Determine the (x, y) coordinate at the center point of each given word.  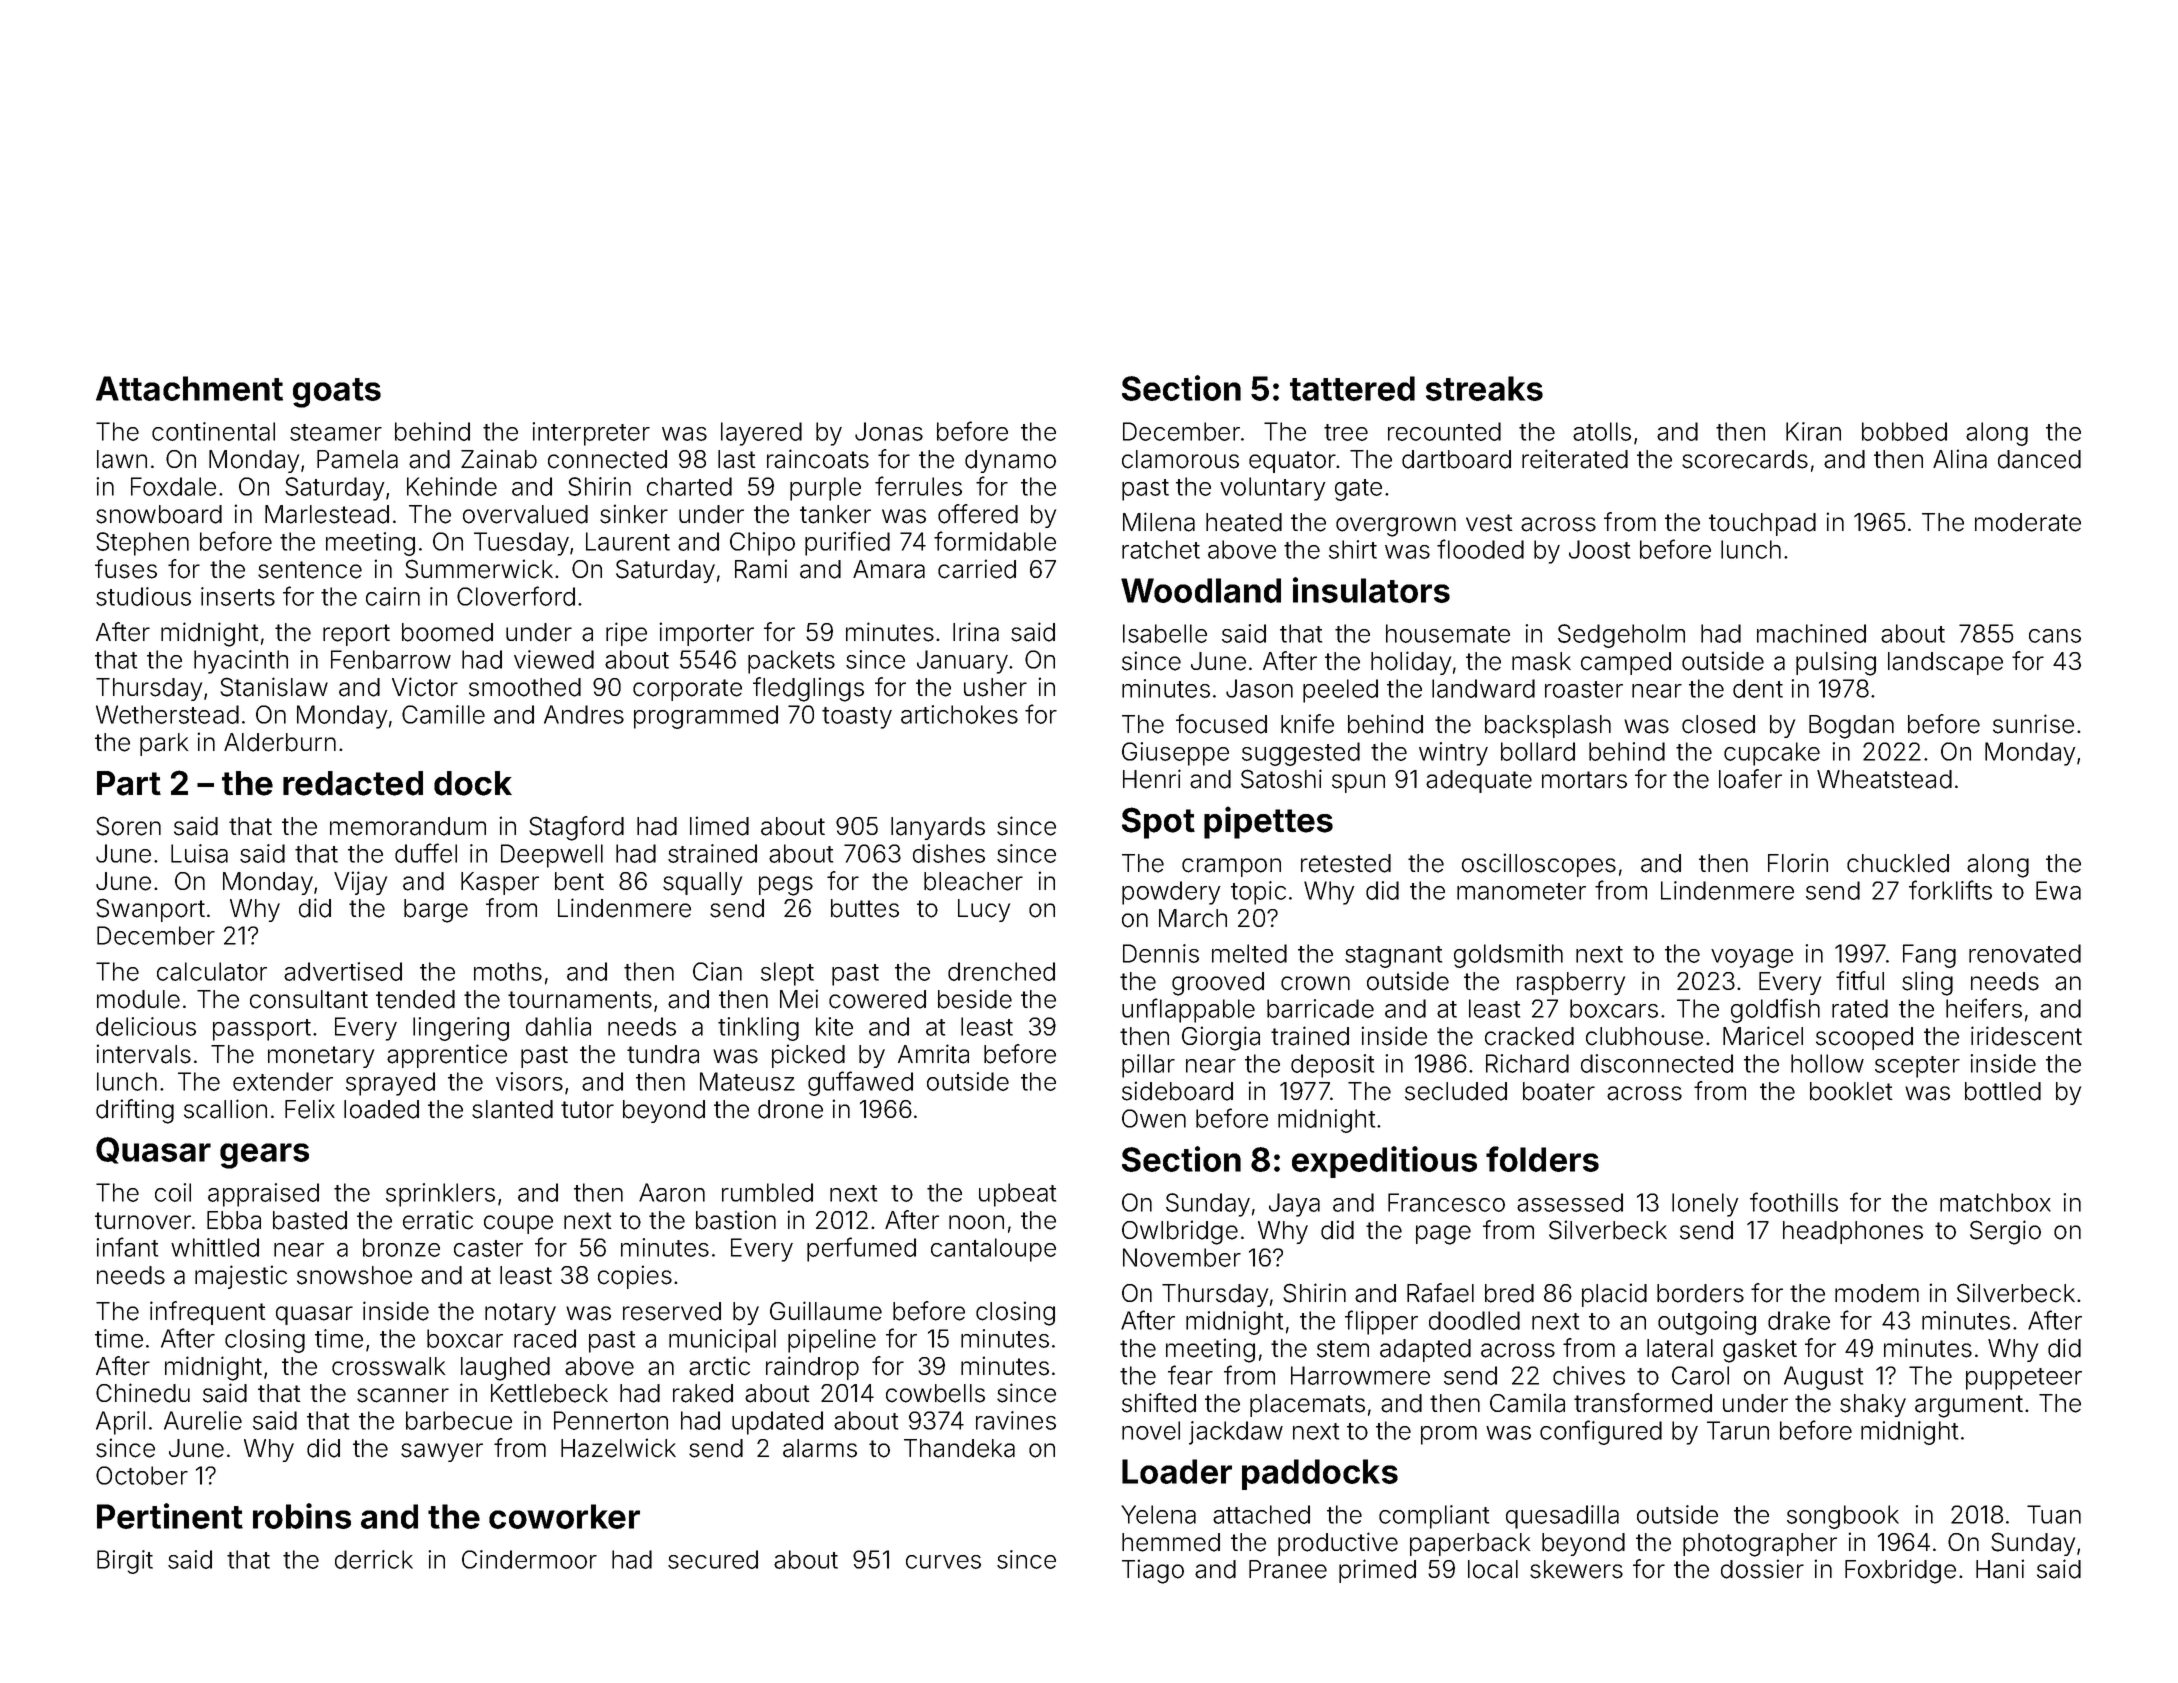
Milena (1159, 522)
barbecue (459, 1420)
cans (2055, 636)
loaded (381, 1109)
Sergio (2005, 1232)
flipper (1381, 1322)
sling (1927, 983)
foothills (1794, 1202)
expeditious (1384, 1162)
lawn (122, 459)
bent (579, 881)
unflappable (1188, 1010)
